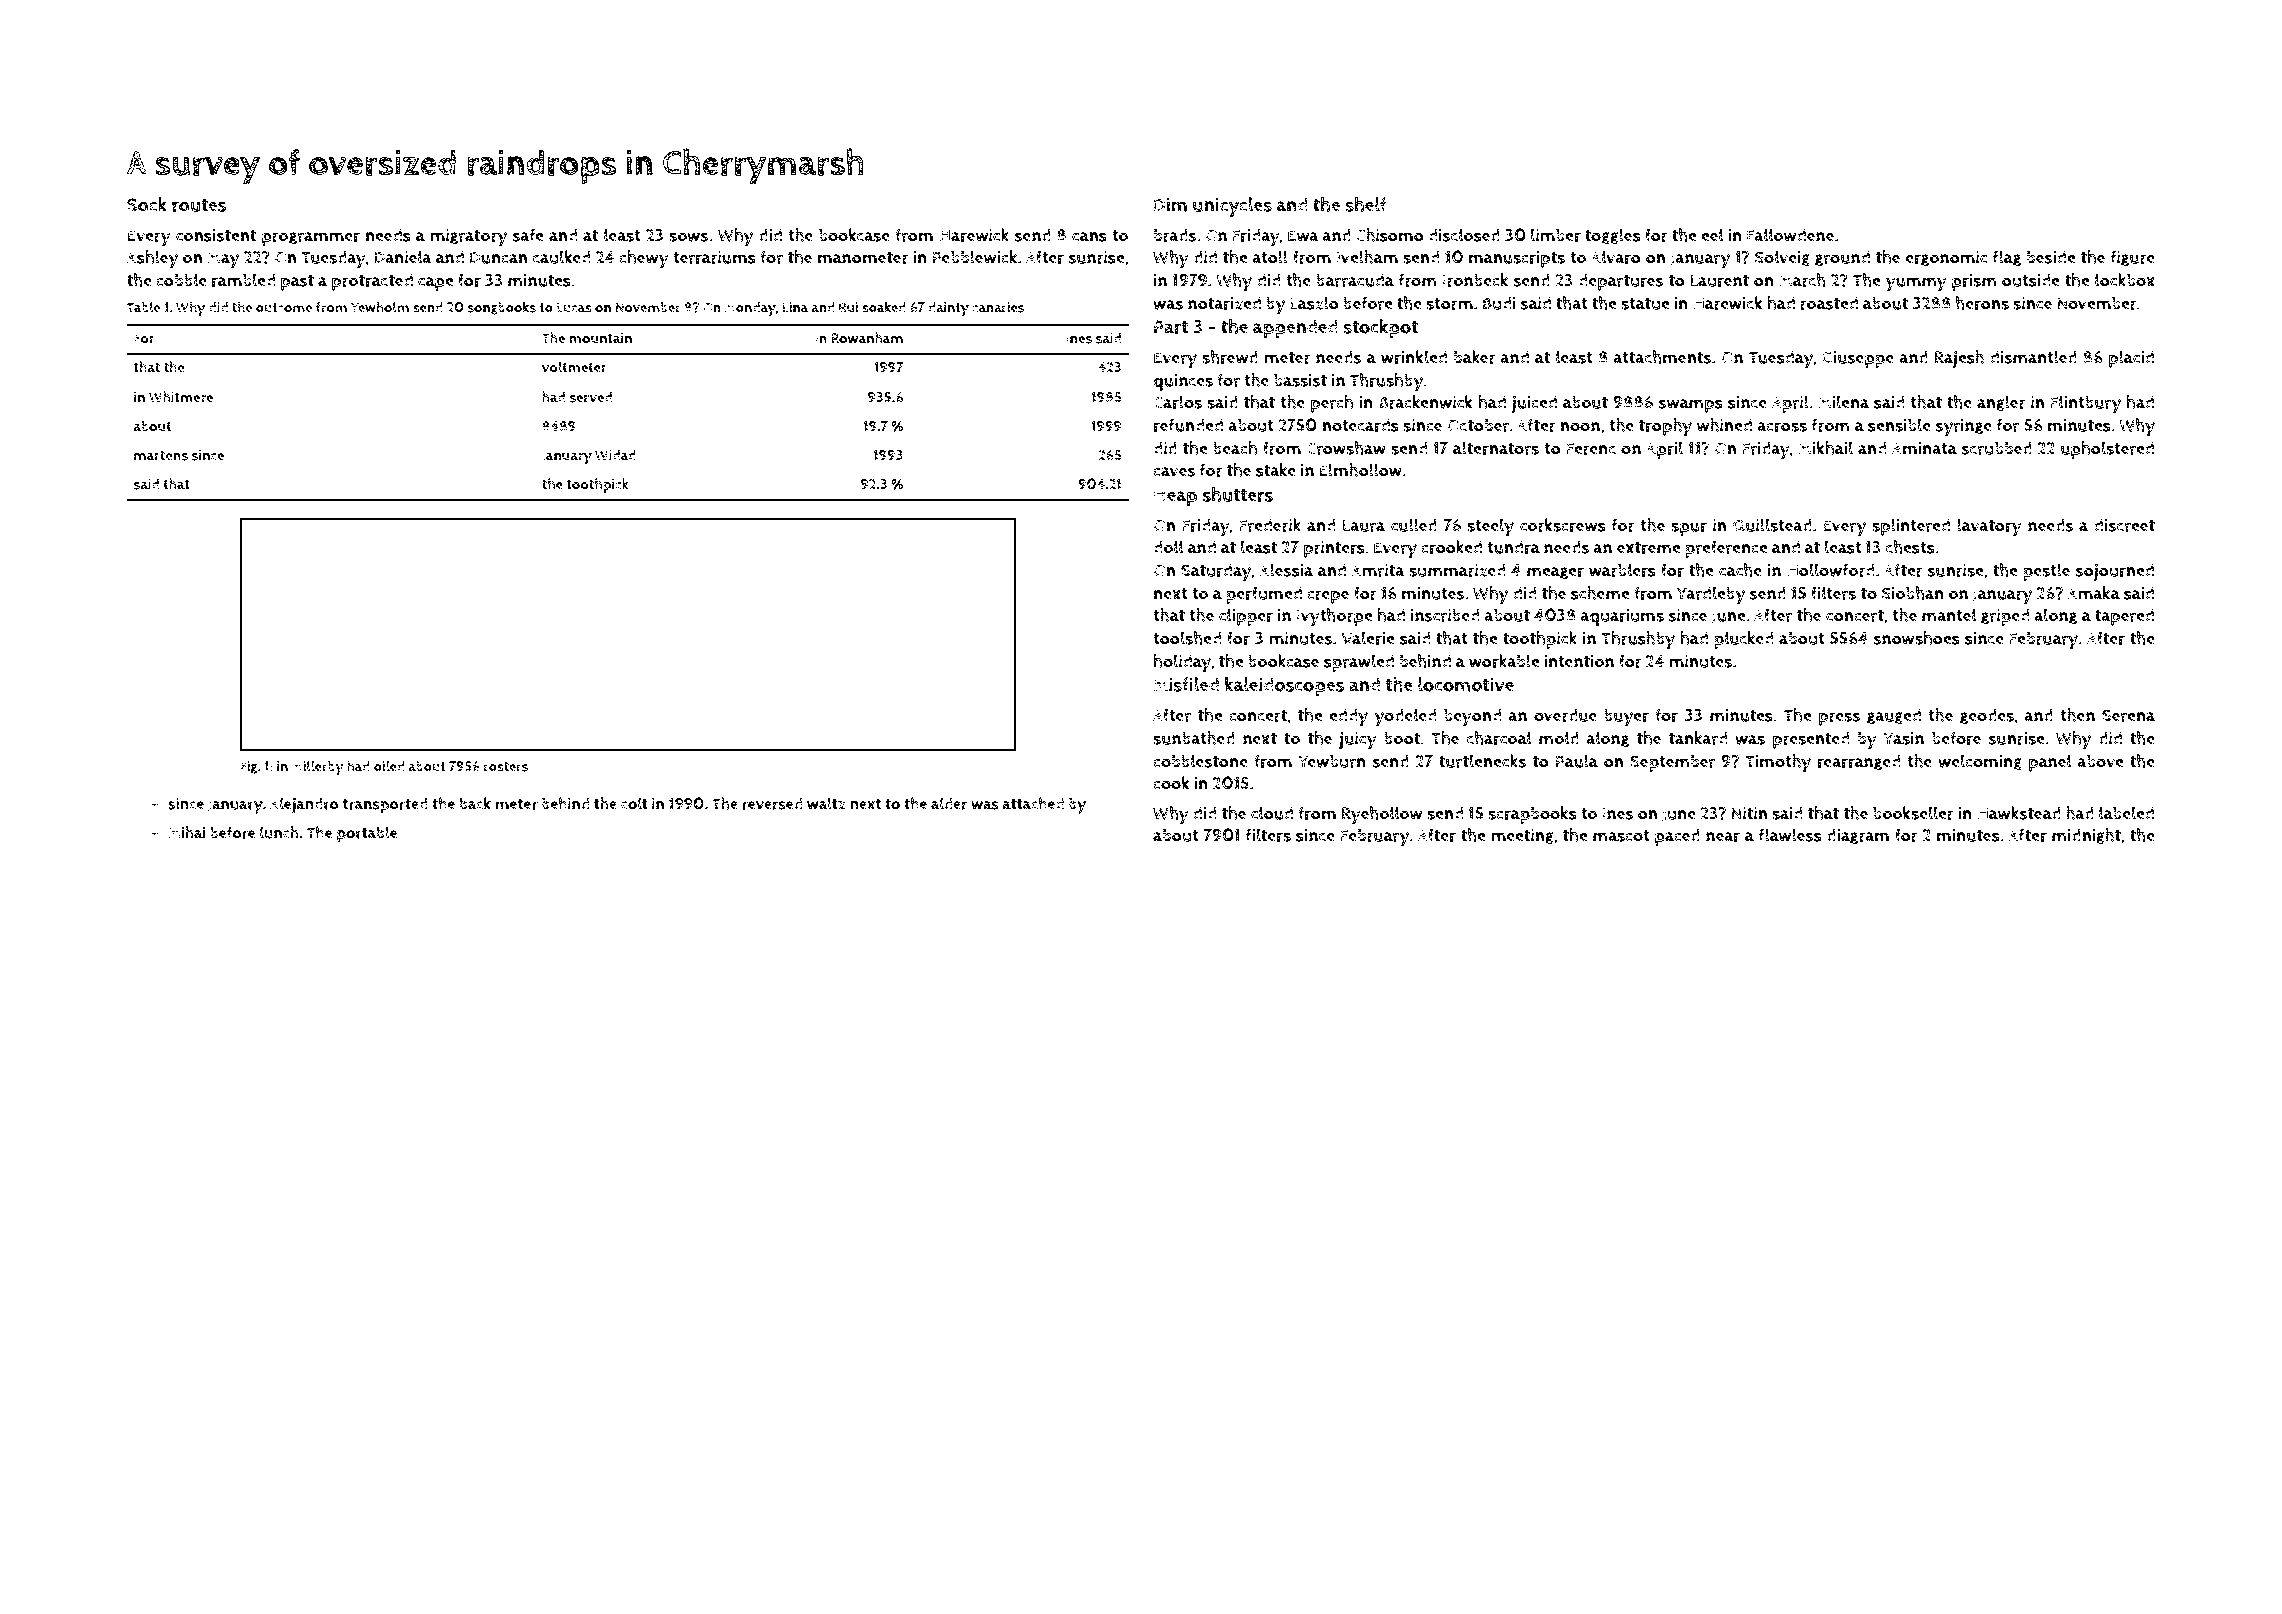 Image resolution: width=2282 pixels, height=1614 pixels. I want to click on Valerie, so click(1368, 638).
